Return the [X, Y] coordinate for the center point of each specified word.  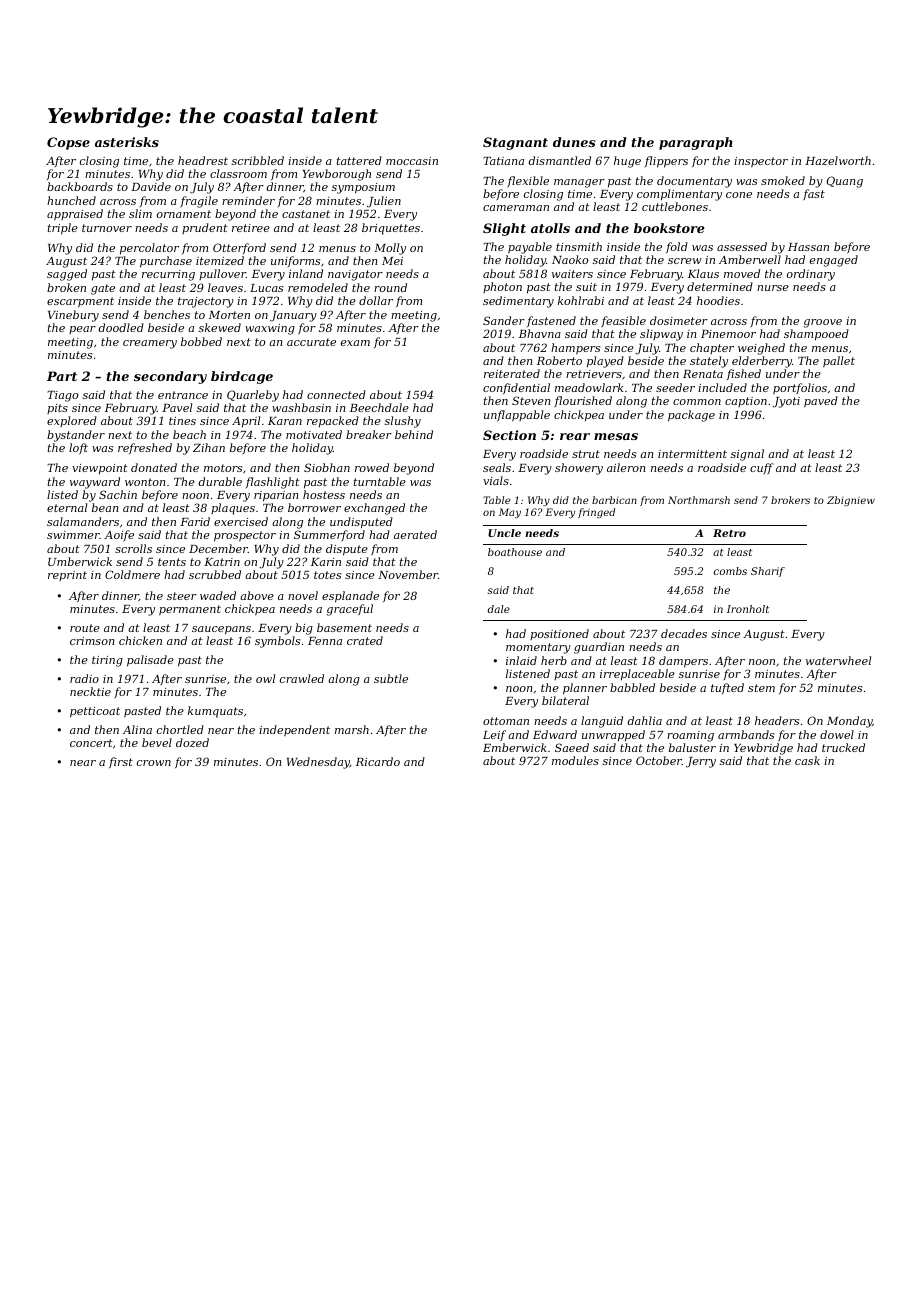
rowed [372, 467]
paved [821, 402]
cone [739, 195]
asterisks [127, 142]
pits [57, 409]
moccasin [412, 161]
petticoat [95, 712]
